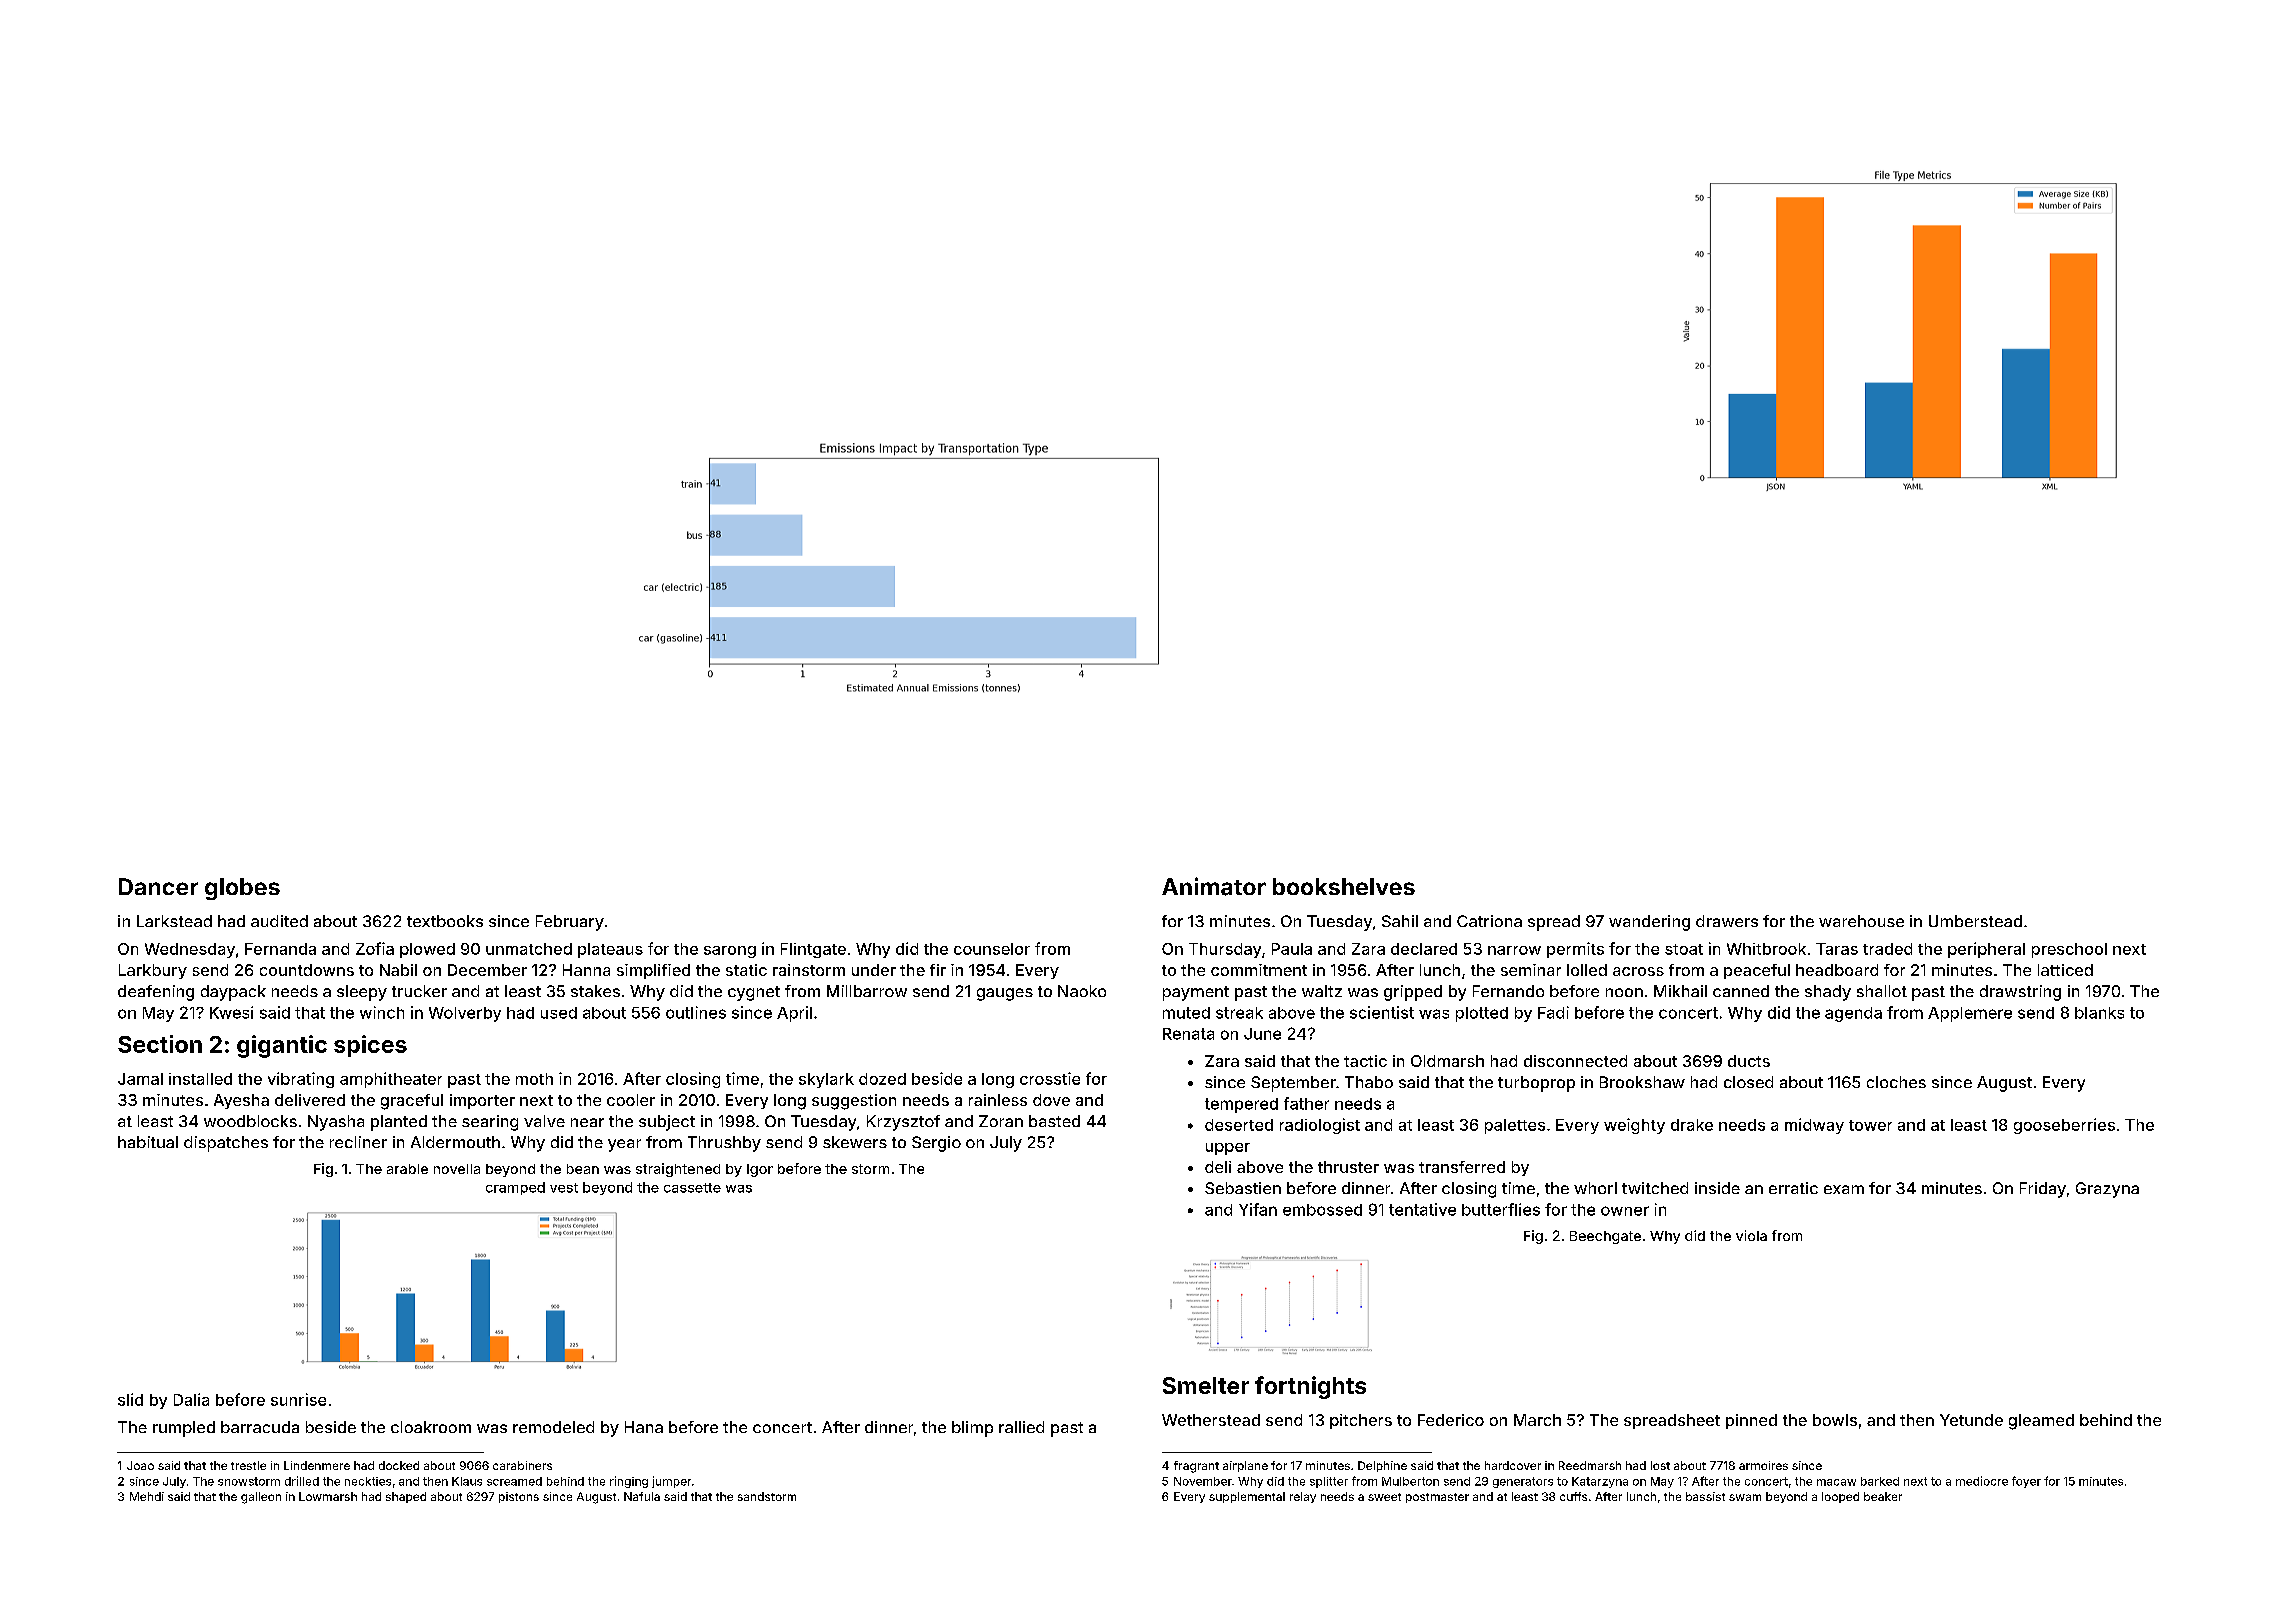  Describe the element at coordinates (1605, 1237) in the image. I see `Beechgate` at that location.
